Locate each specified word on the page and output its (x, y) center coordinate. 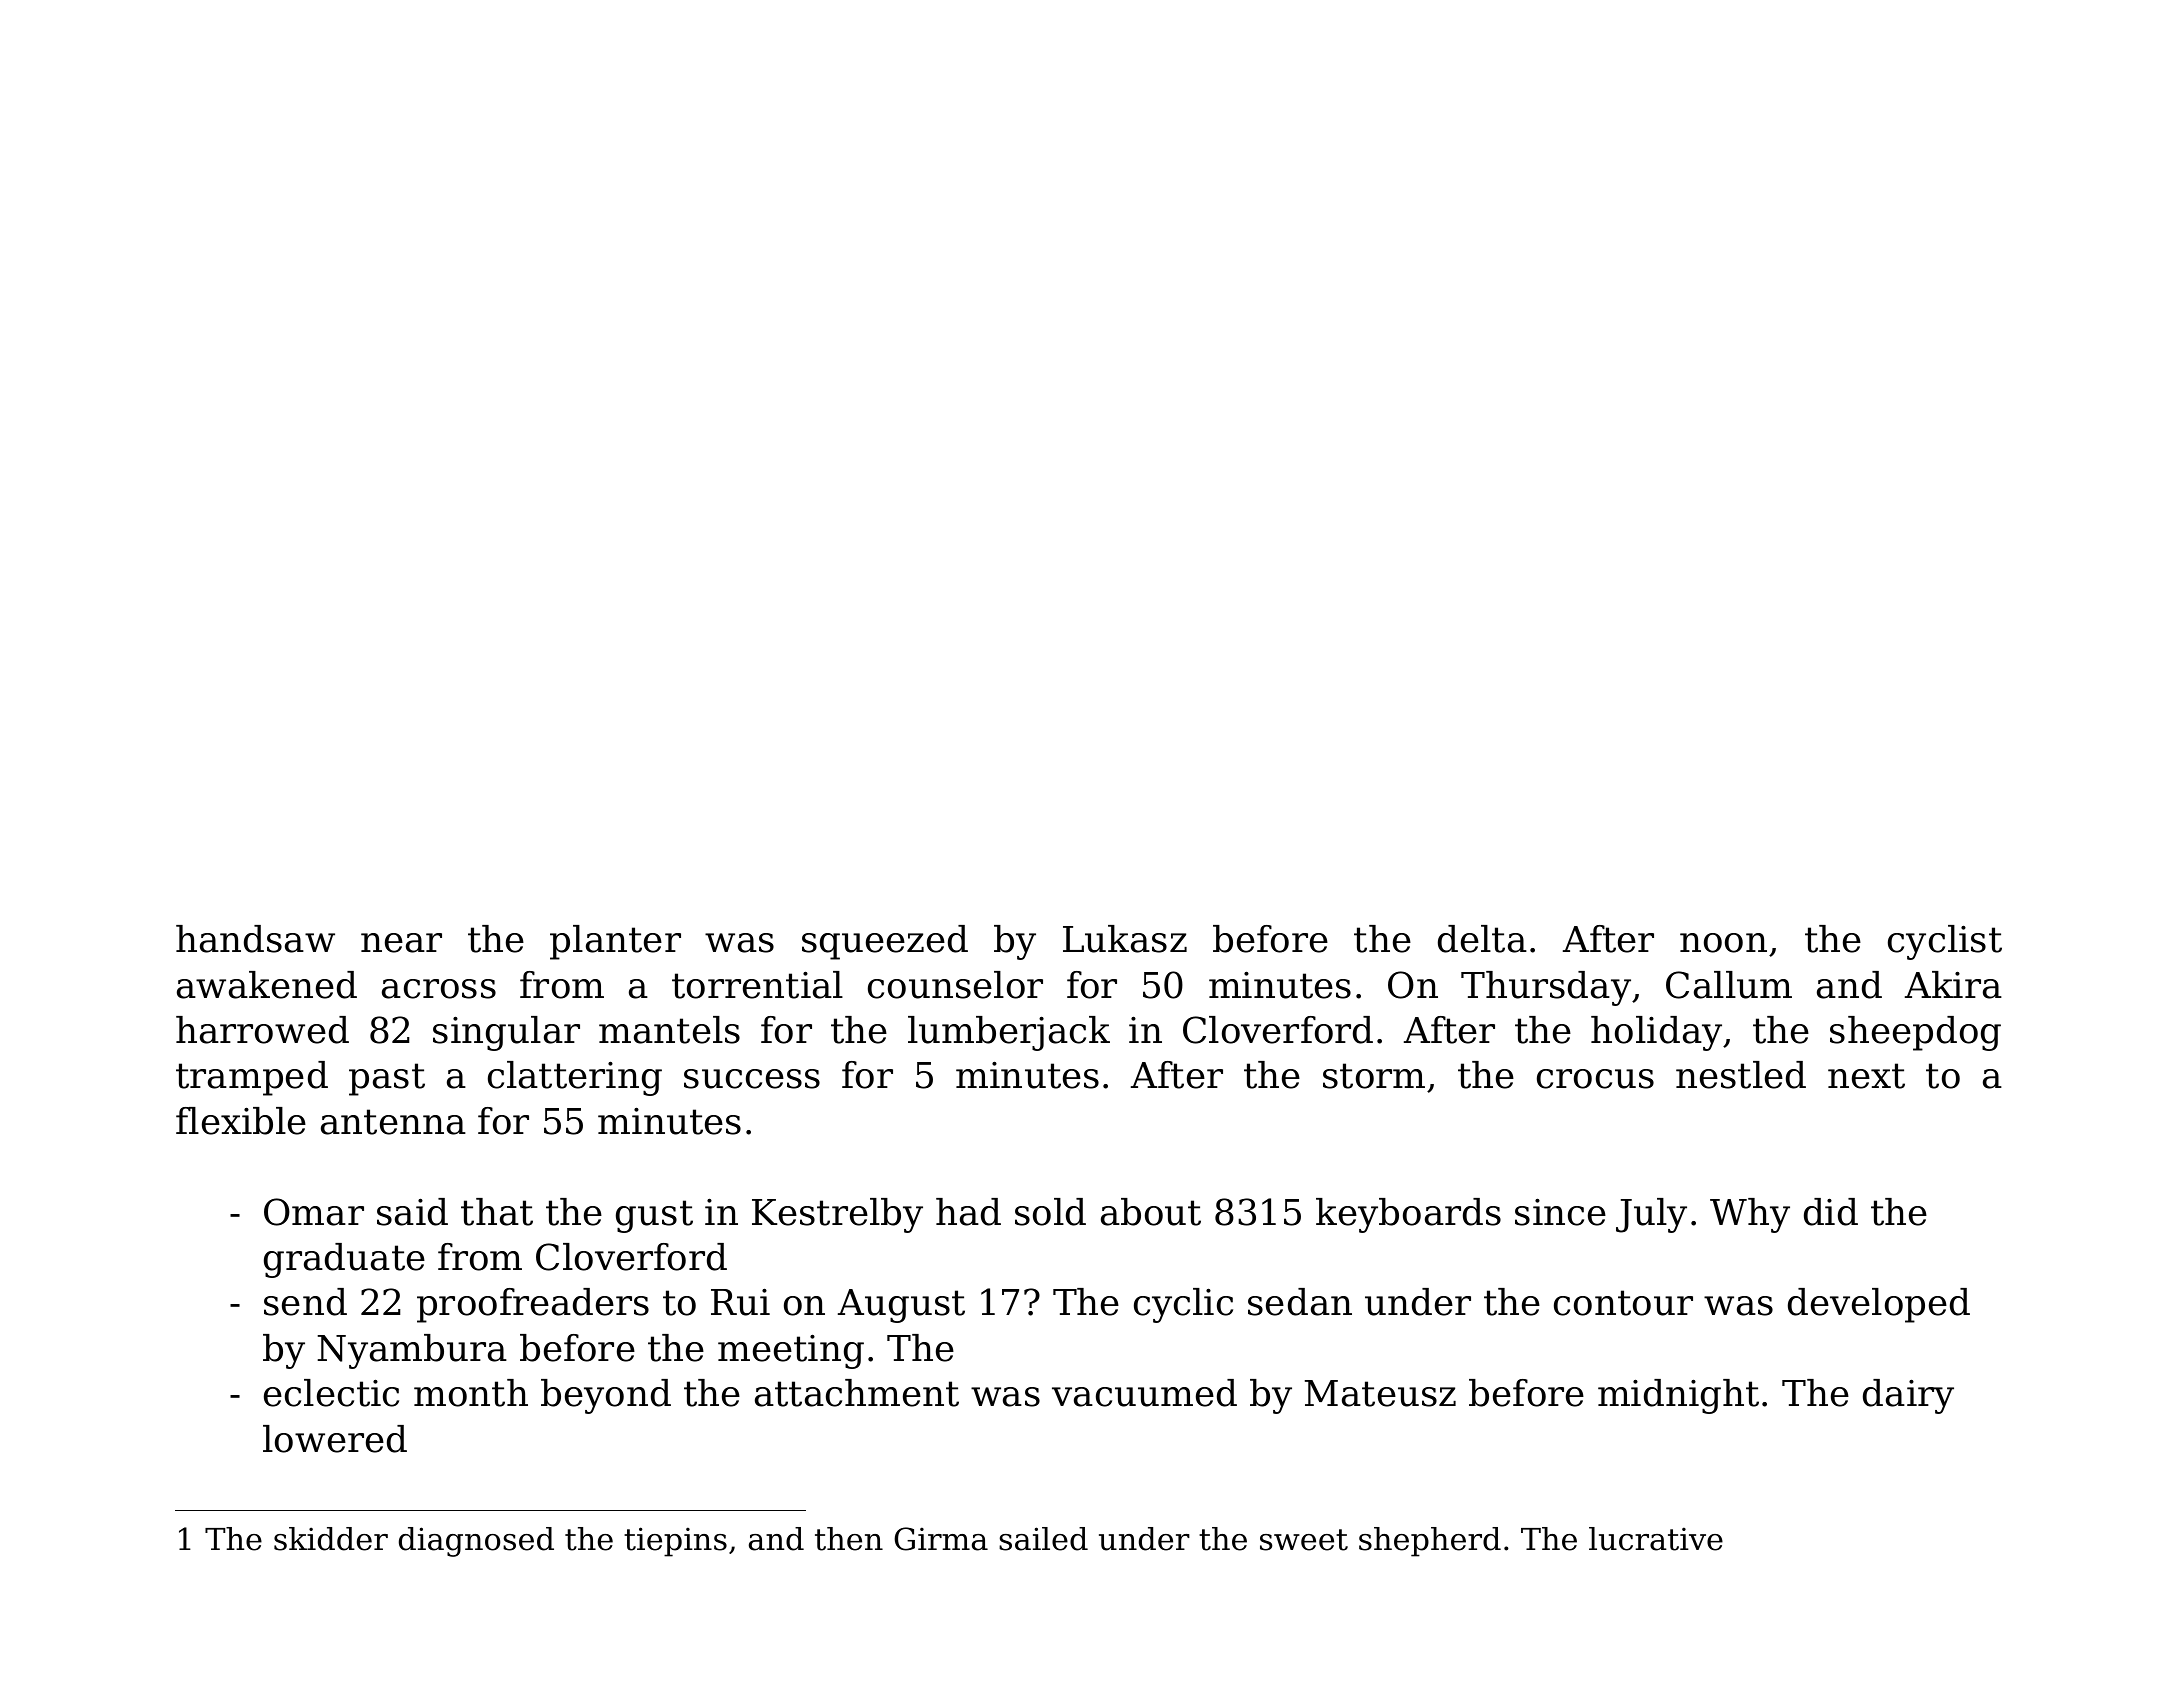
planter (615, 942)
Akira (1953, 985)
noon (1723, 943)
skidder (331, 1539)
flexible (241, 1121)
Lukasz (1125, 939)
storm (1374, 1076)
